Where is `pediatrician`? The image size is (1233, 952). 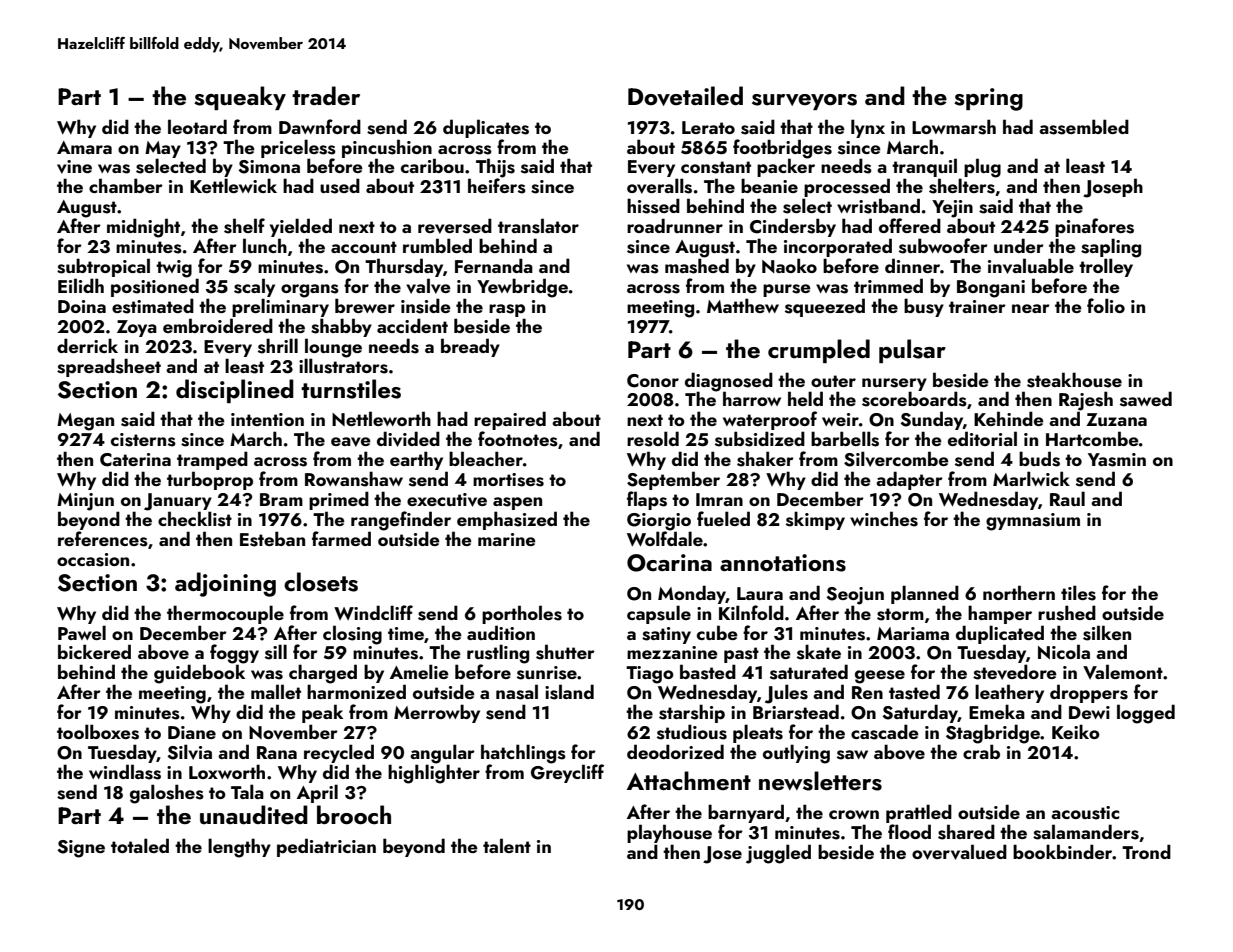
pediatrician is located at coordinates (326, 847).
